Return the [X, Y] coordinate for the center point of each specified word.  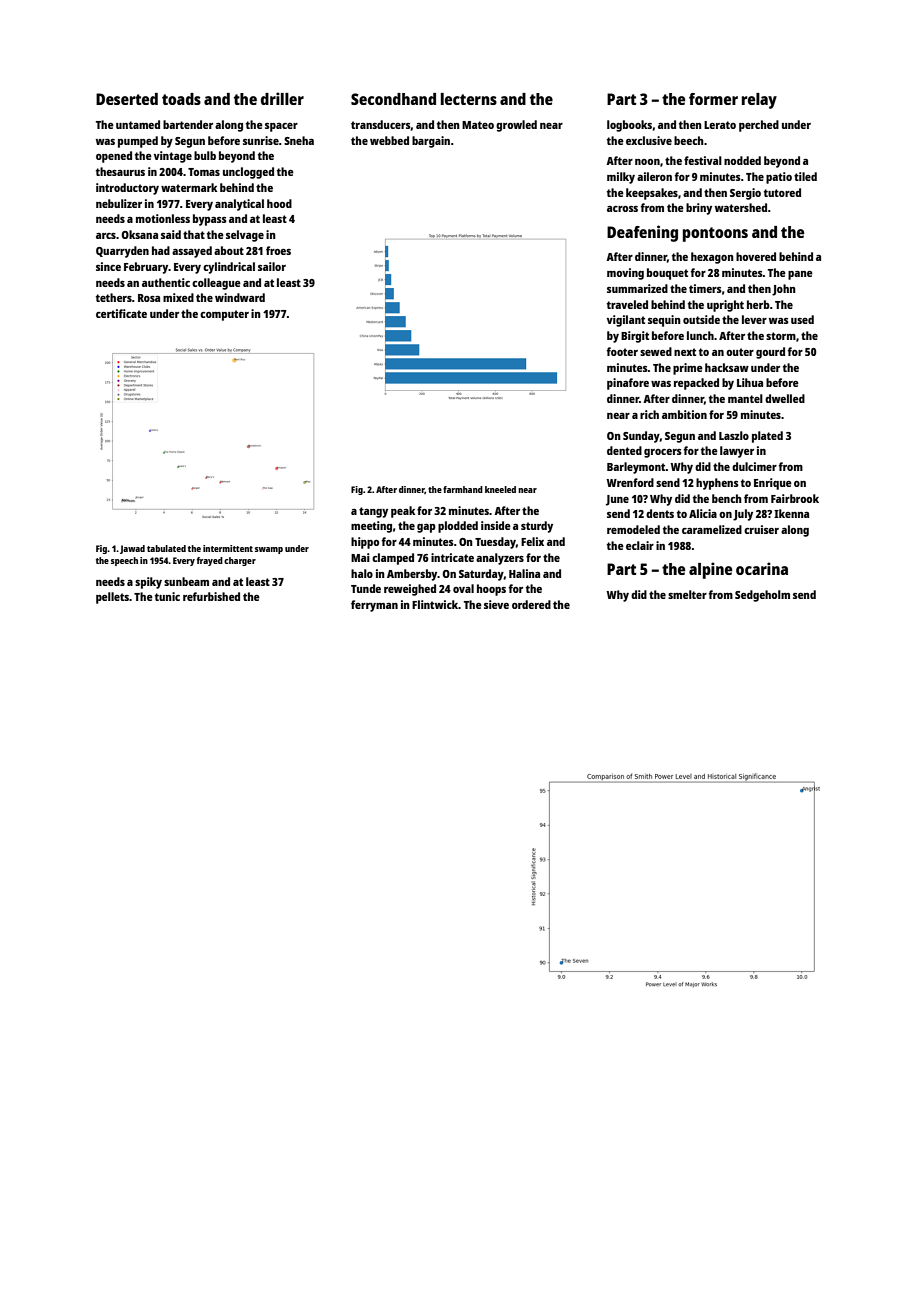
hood [279, 203]
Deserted [127, 99]
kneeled [500, 489]
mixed [178, 297]
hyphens [717, 484]
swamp [269, 550]
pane [800, 275]
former [713, 99]
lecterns [469, 99]
